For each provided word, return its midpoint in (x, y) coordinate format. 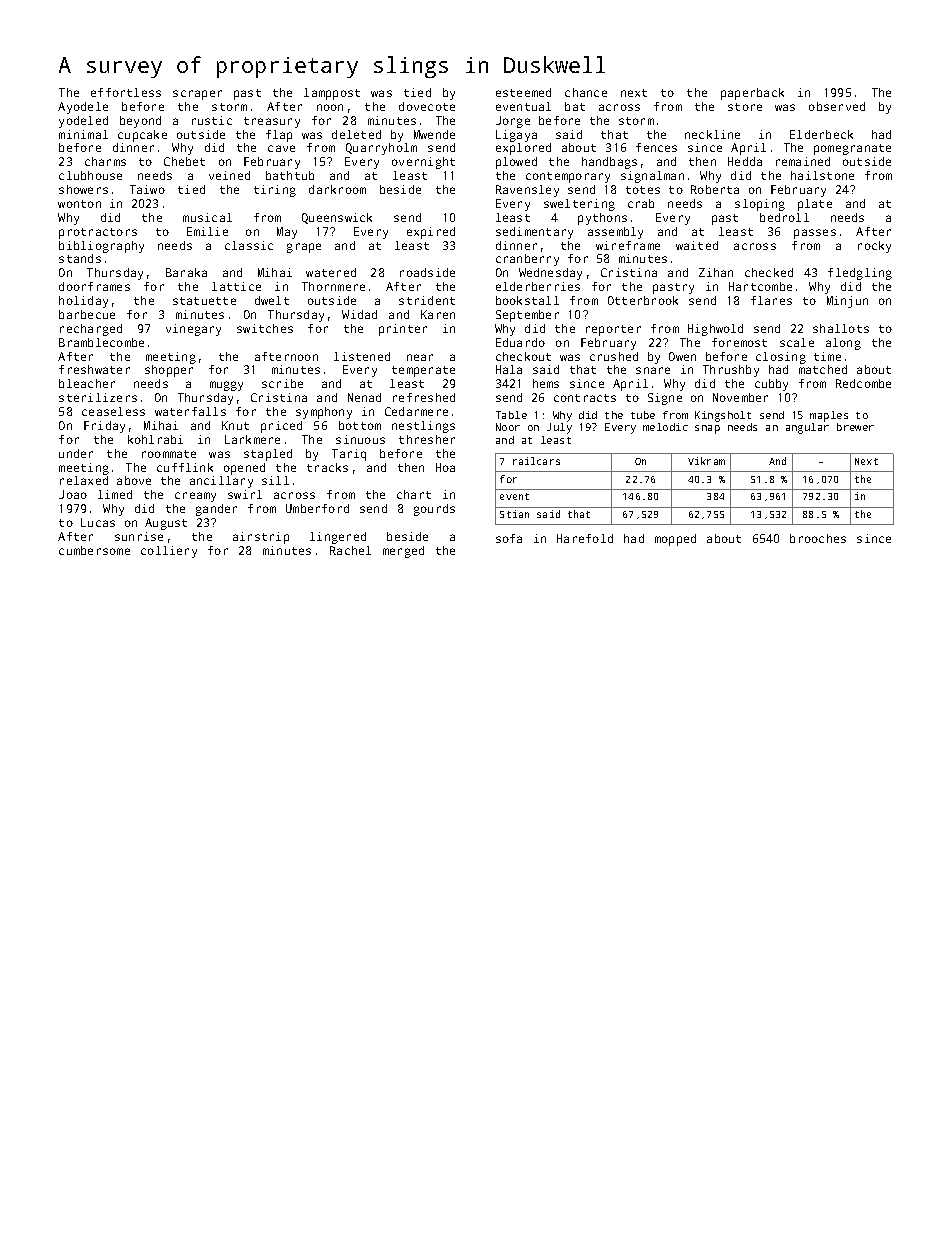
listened (362, 356)
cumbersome (94, 550)
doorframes (94, 286)
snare (653, 370)
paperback (752, 94)
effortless (126, 92)
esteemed (523, 92)
